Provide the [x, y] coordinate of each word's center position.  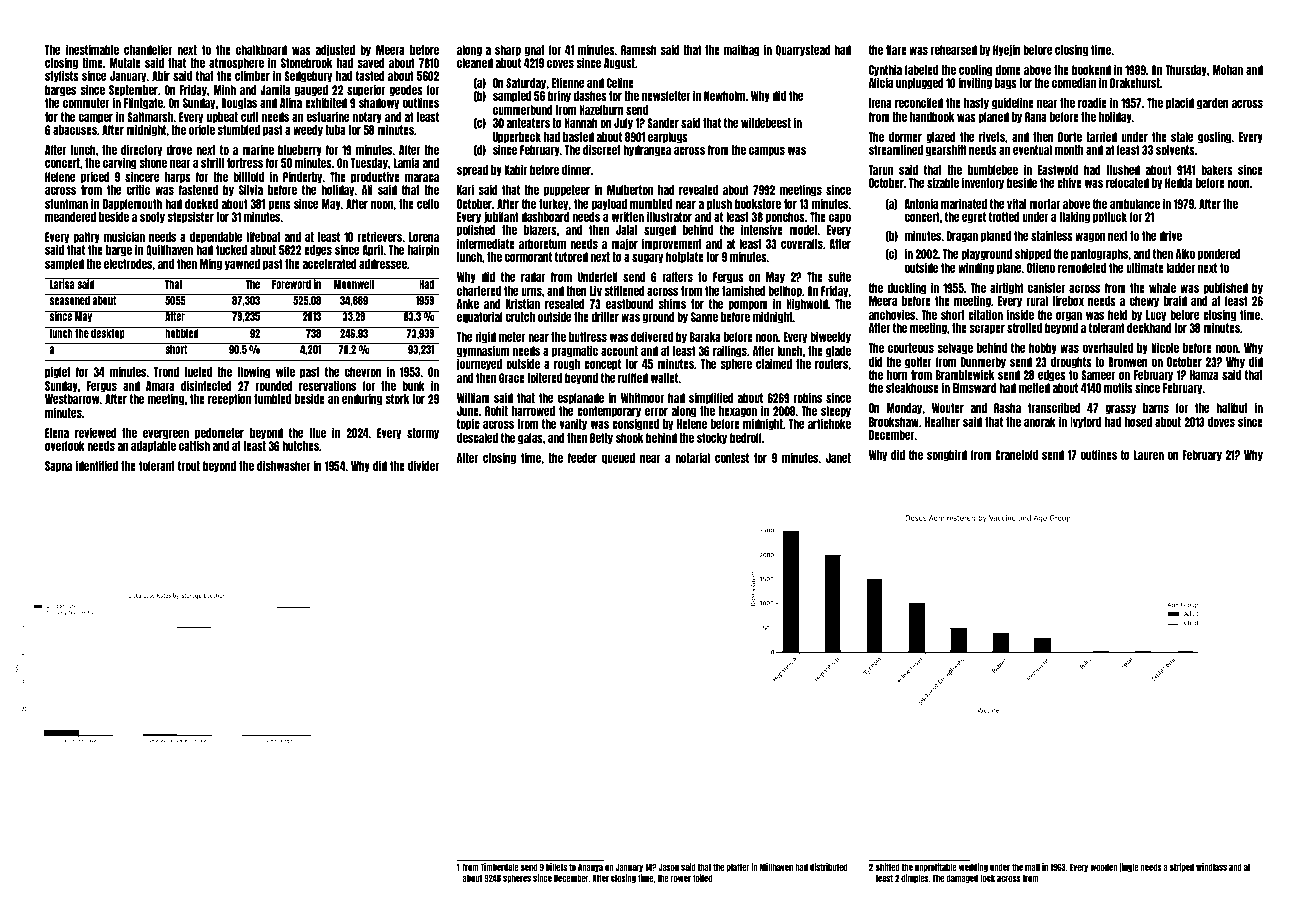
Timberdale [500, 867]
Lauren [1148, 455]
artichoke [829, 424]
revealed [698, 190]
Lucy [1156, 316]
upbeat [222, 118]
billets [556, 867]
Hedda [1179, 183]
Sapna [58, 467]
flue [317, 433]
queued [618, 459]
